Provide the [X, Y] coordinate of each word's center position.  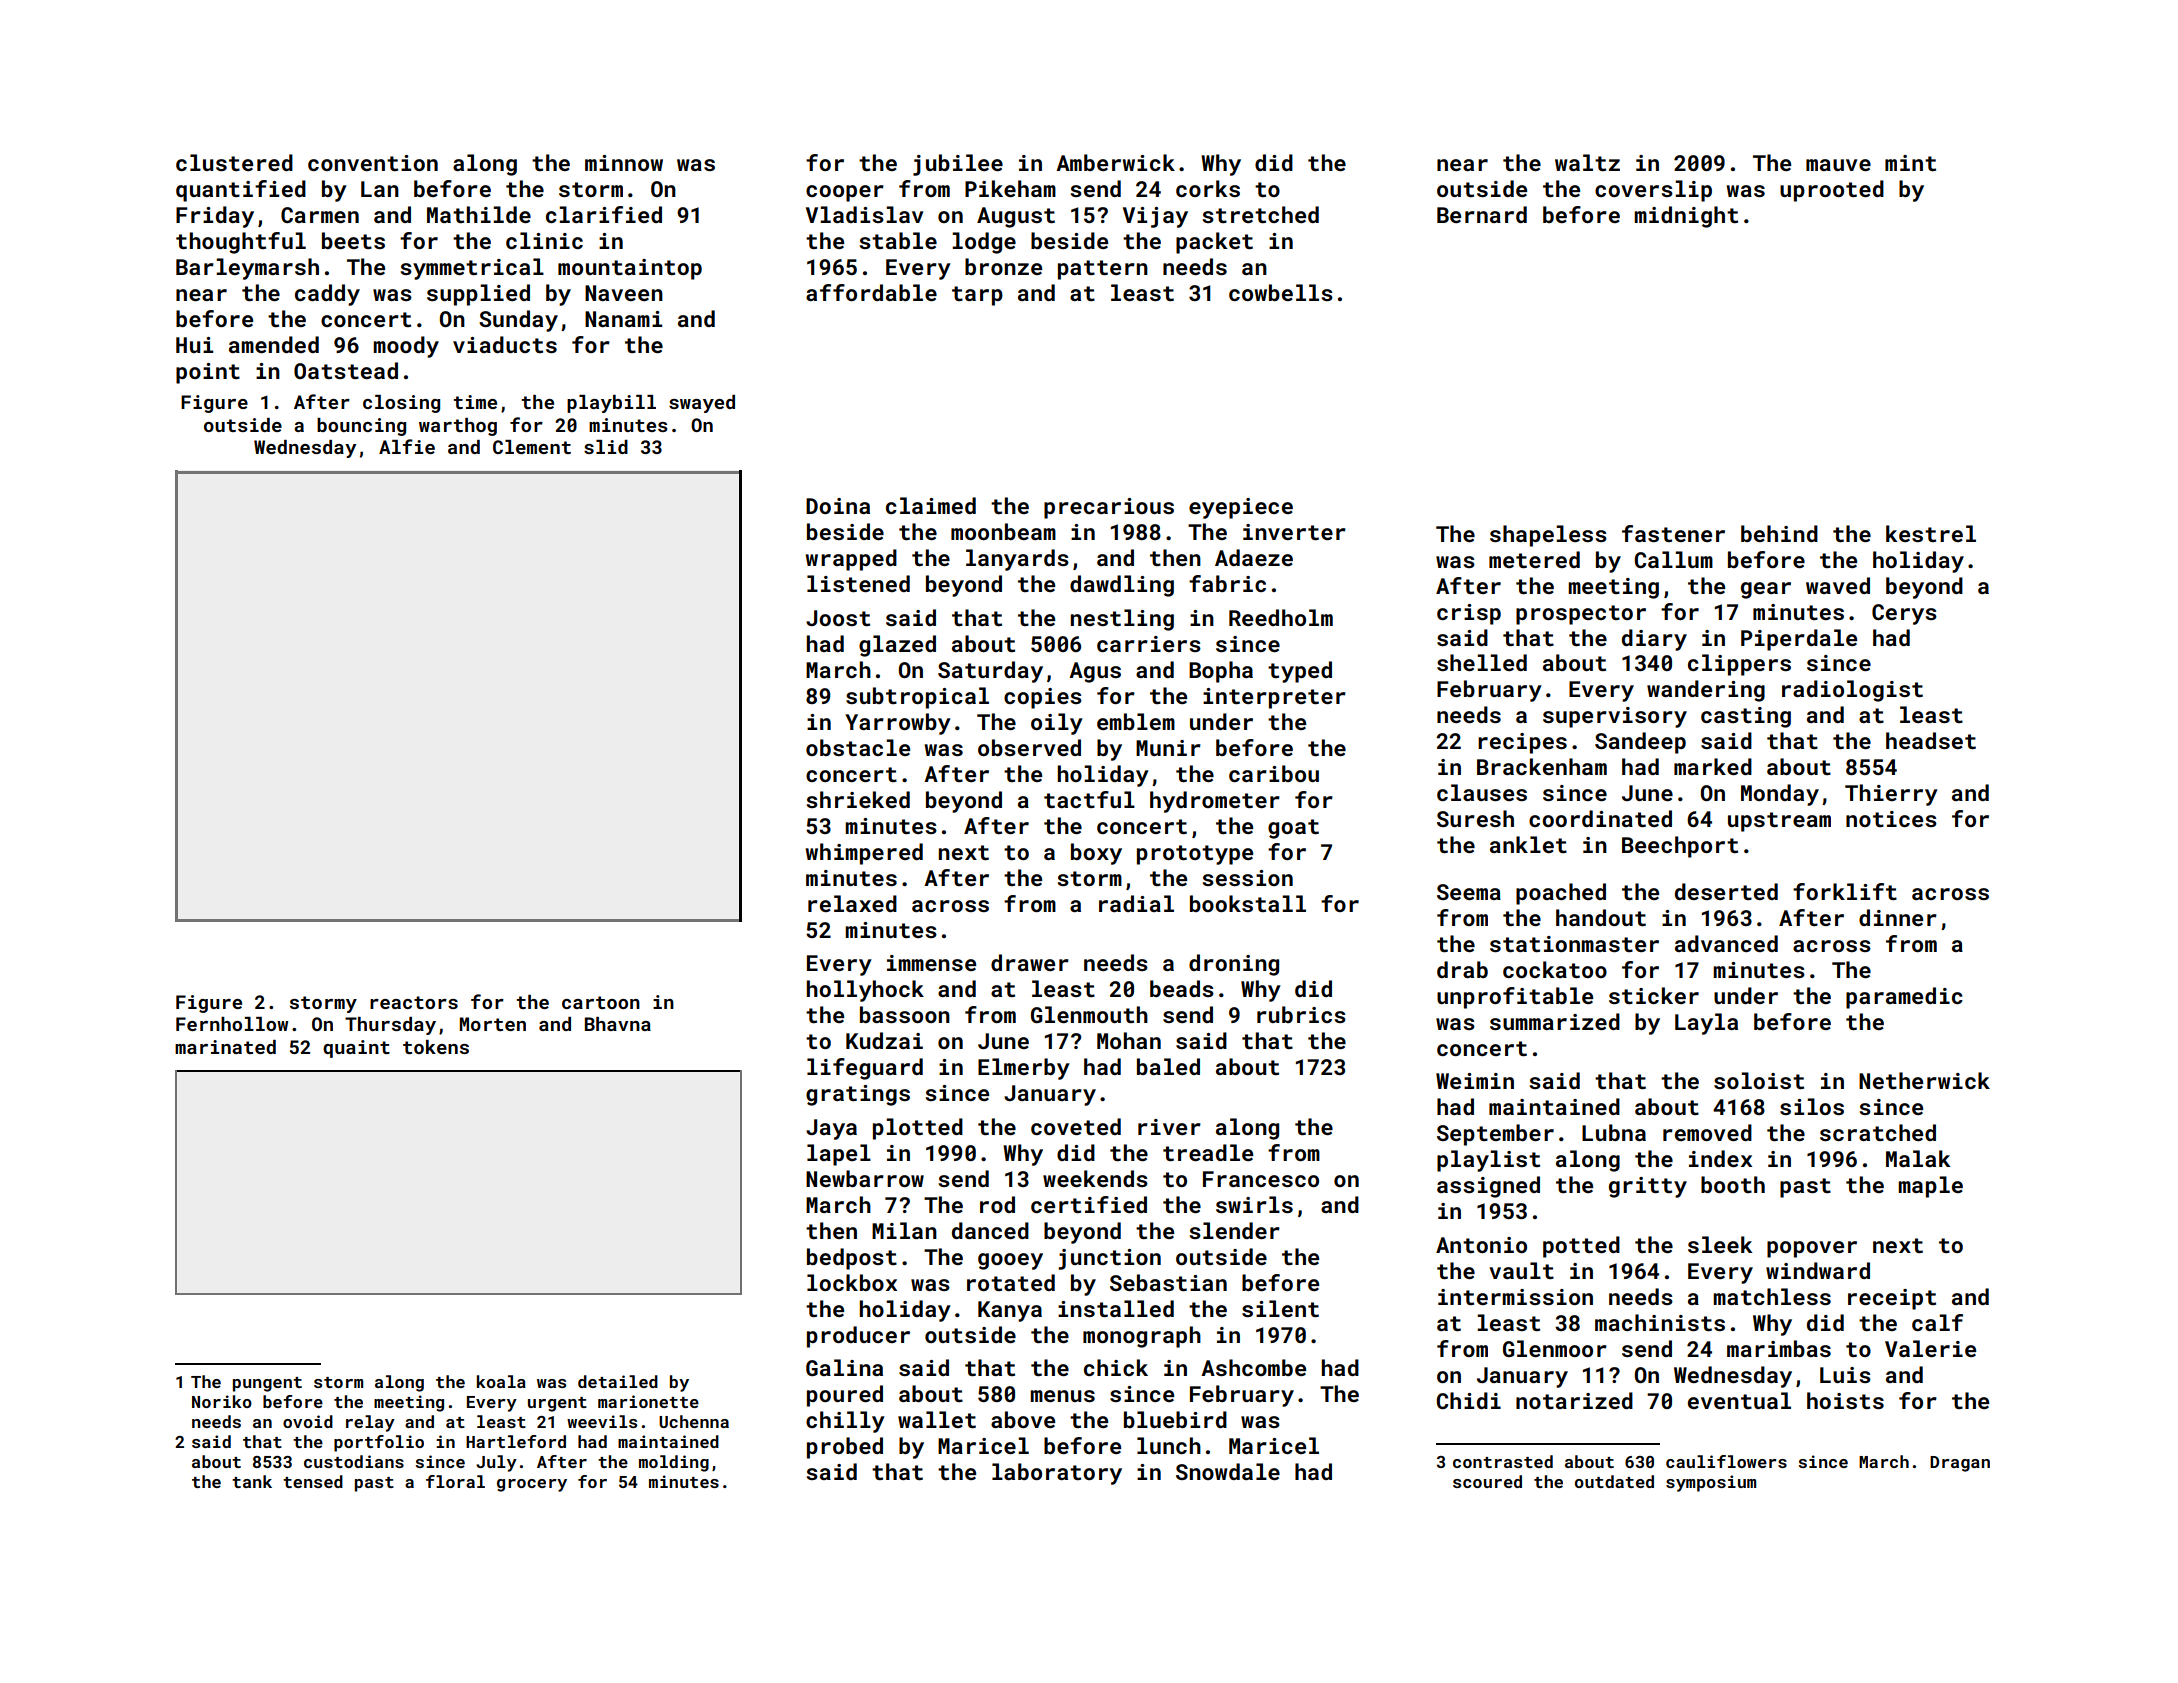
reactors [414, 1002]
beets [353, 240]
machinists [1660, 1322]
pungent [267, 1384]
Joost [838, 618]
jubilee [958, 165]
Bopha [1221, 672]
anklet [1528, 844]
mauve [1838, 165]
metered [1534, 559]
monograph [1142, 1337]
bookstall [1248, 903]
